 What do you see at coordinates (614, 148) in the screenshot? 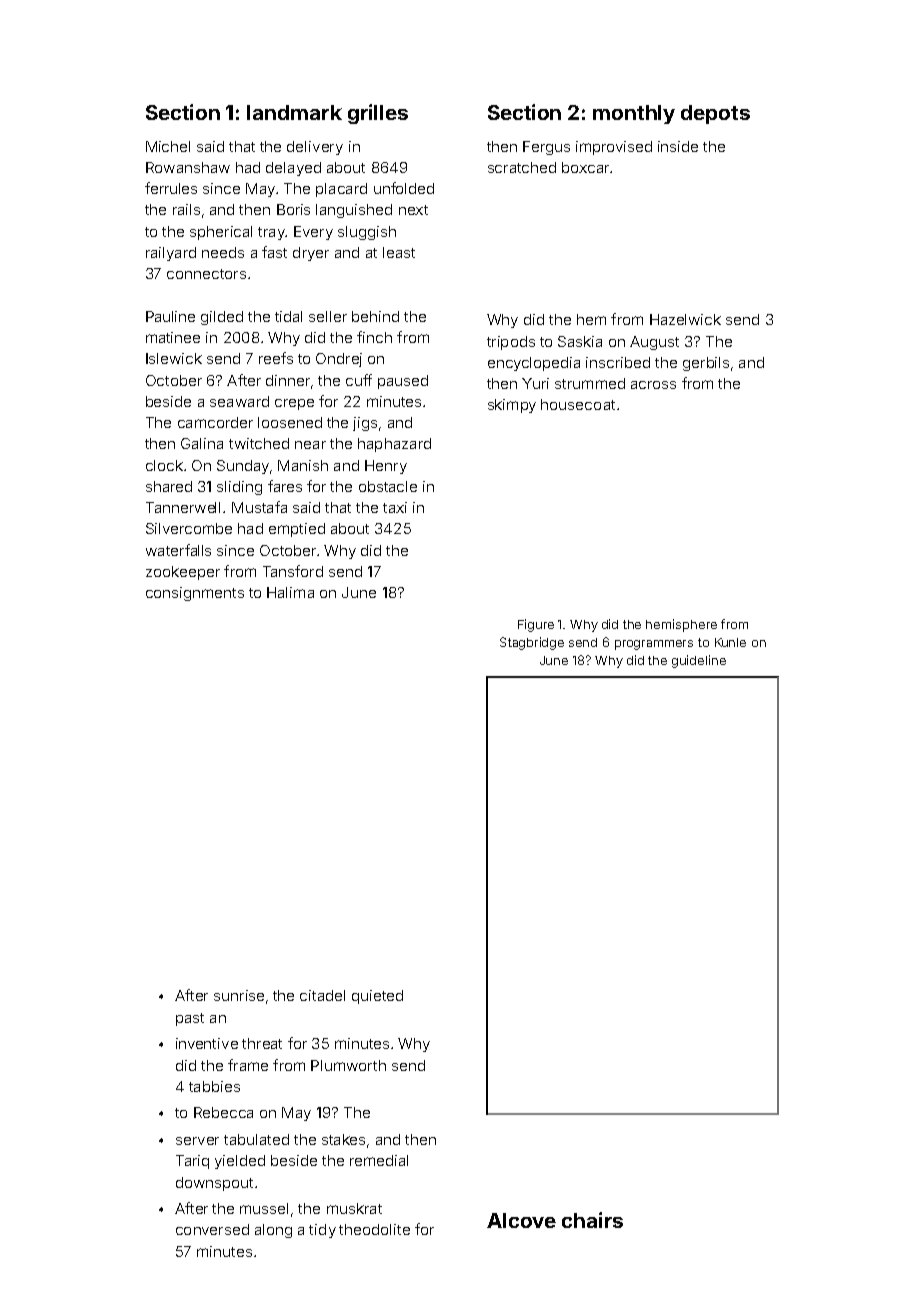
I see `improvised` at bounding box center [614, 148].
